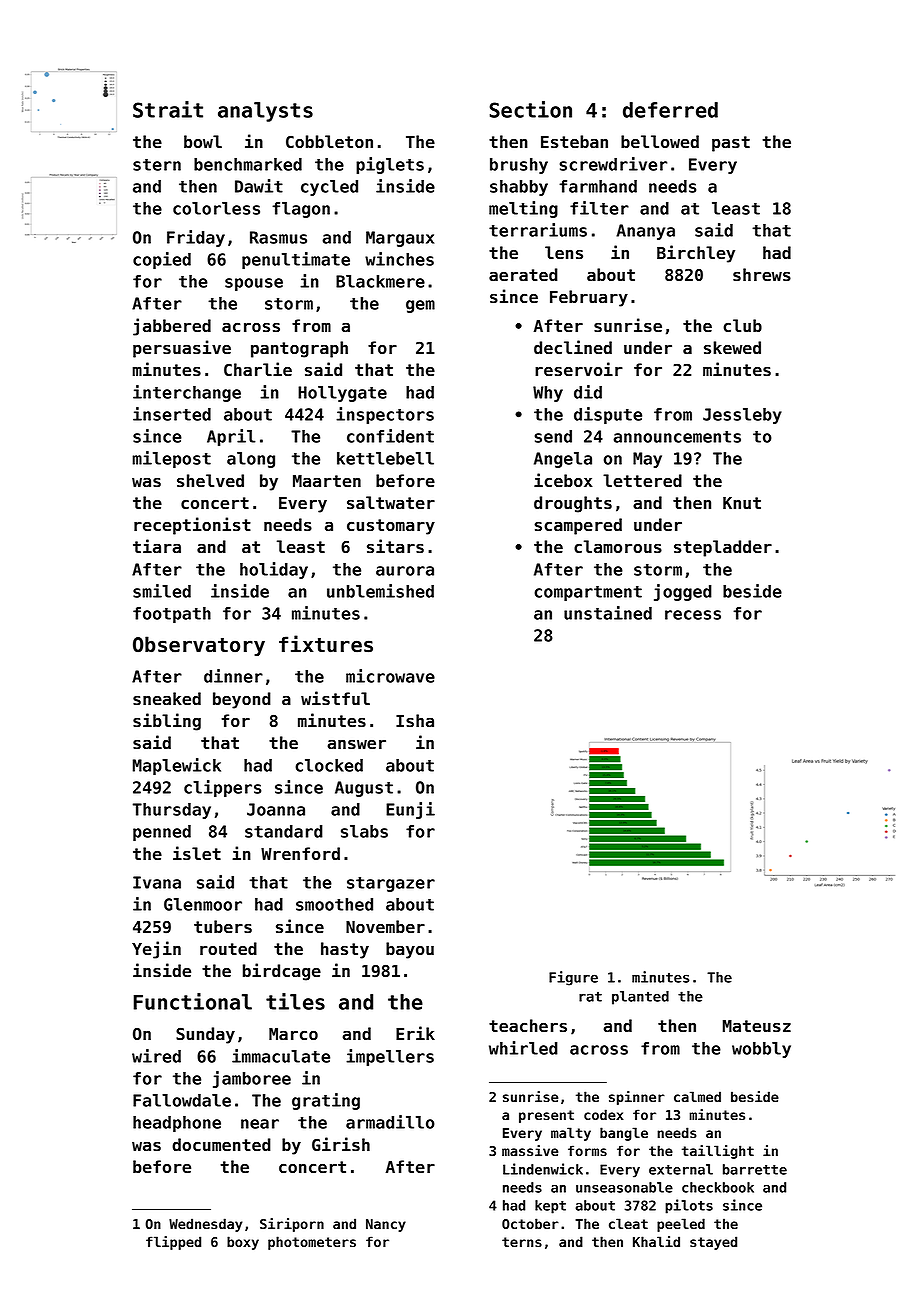 Image resolution: width=924 pixels, height=1311 pixels. Describe the element at coordinates (670, 110) in the image. I see `deferred` at that location.
